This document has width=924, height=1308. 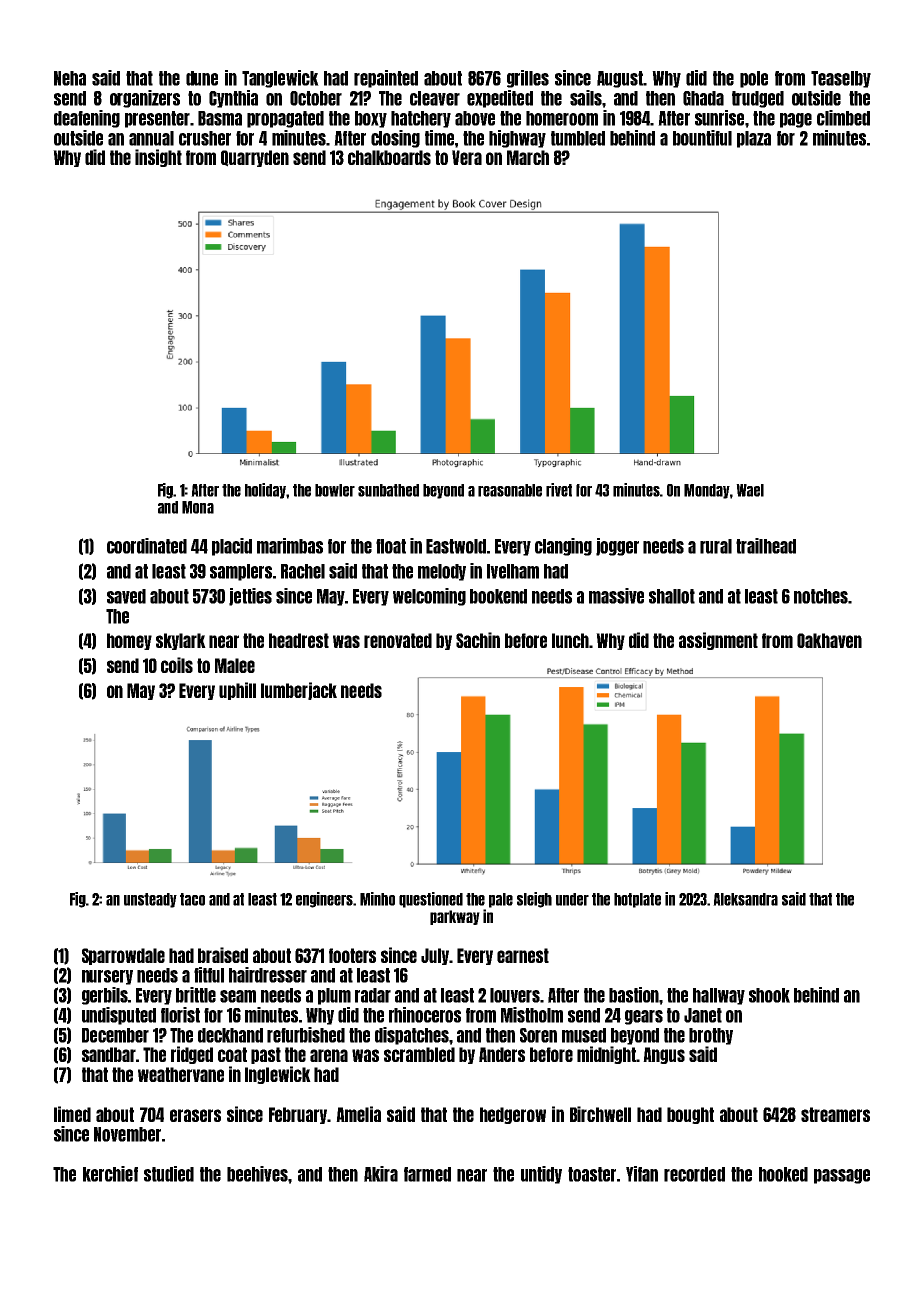 I want to click on reasonable, so click(x=510, y=490).
